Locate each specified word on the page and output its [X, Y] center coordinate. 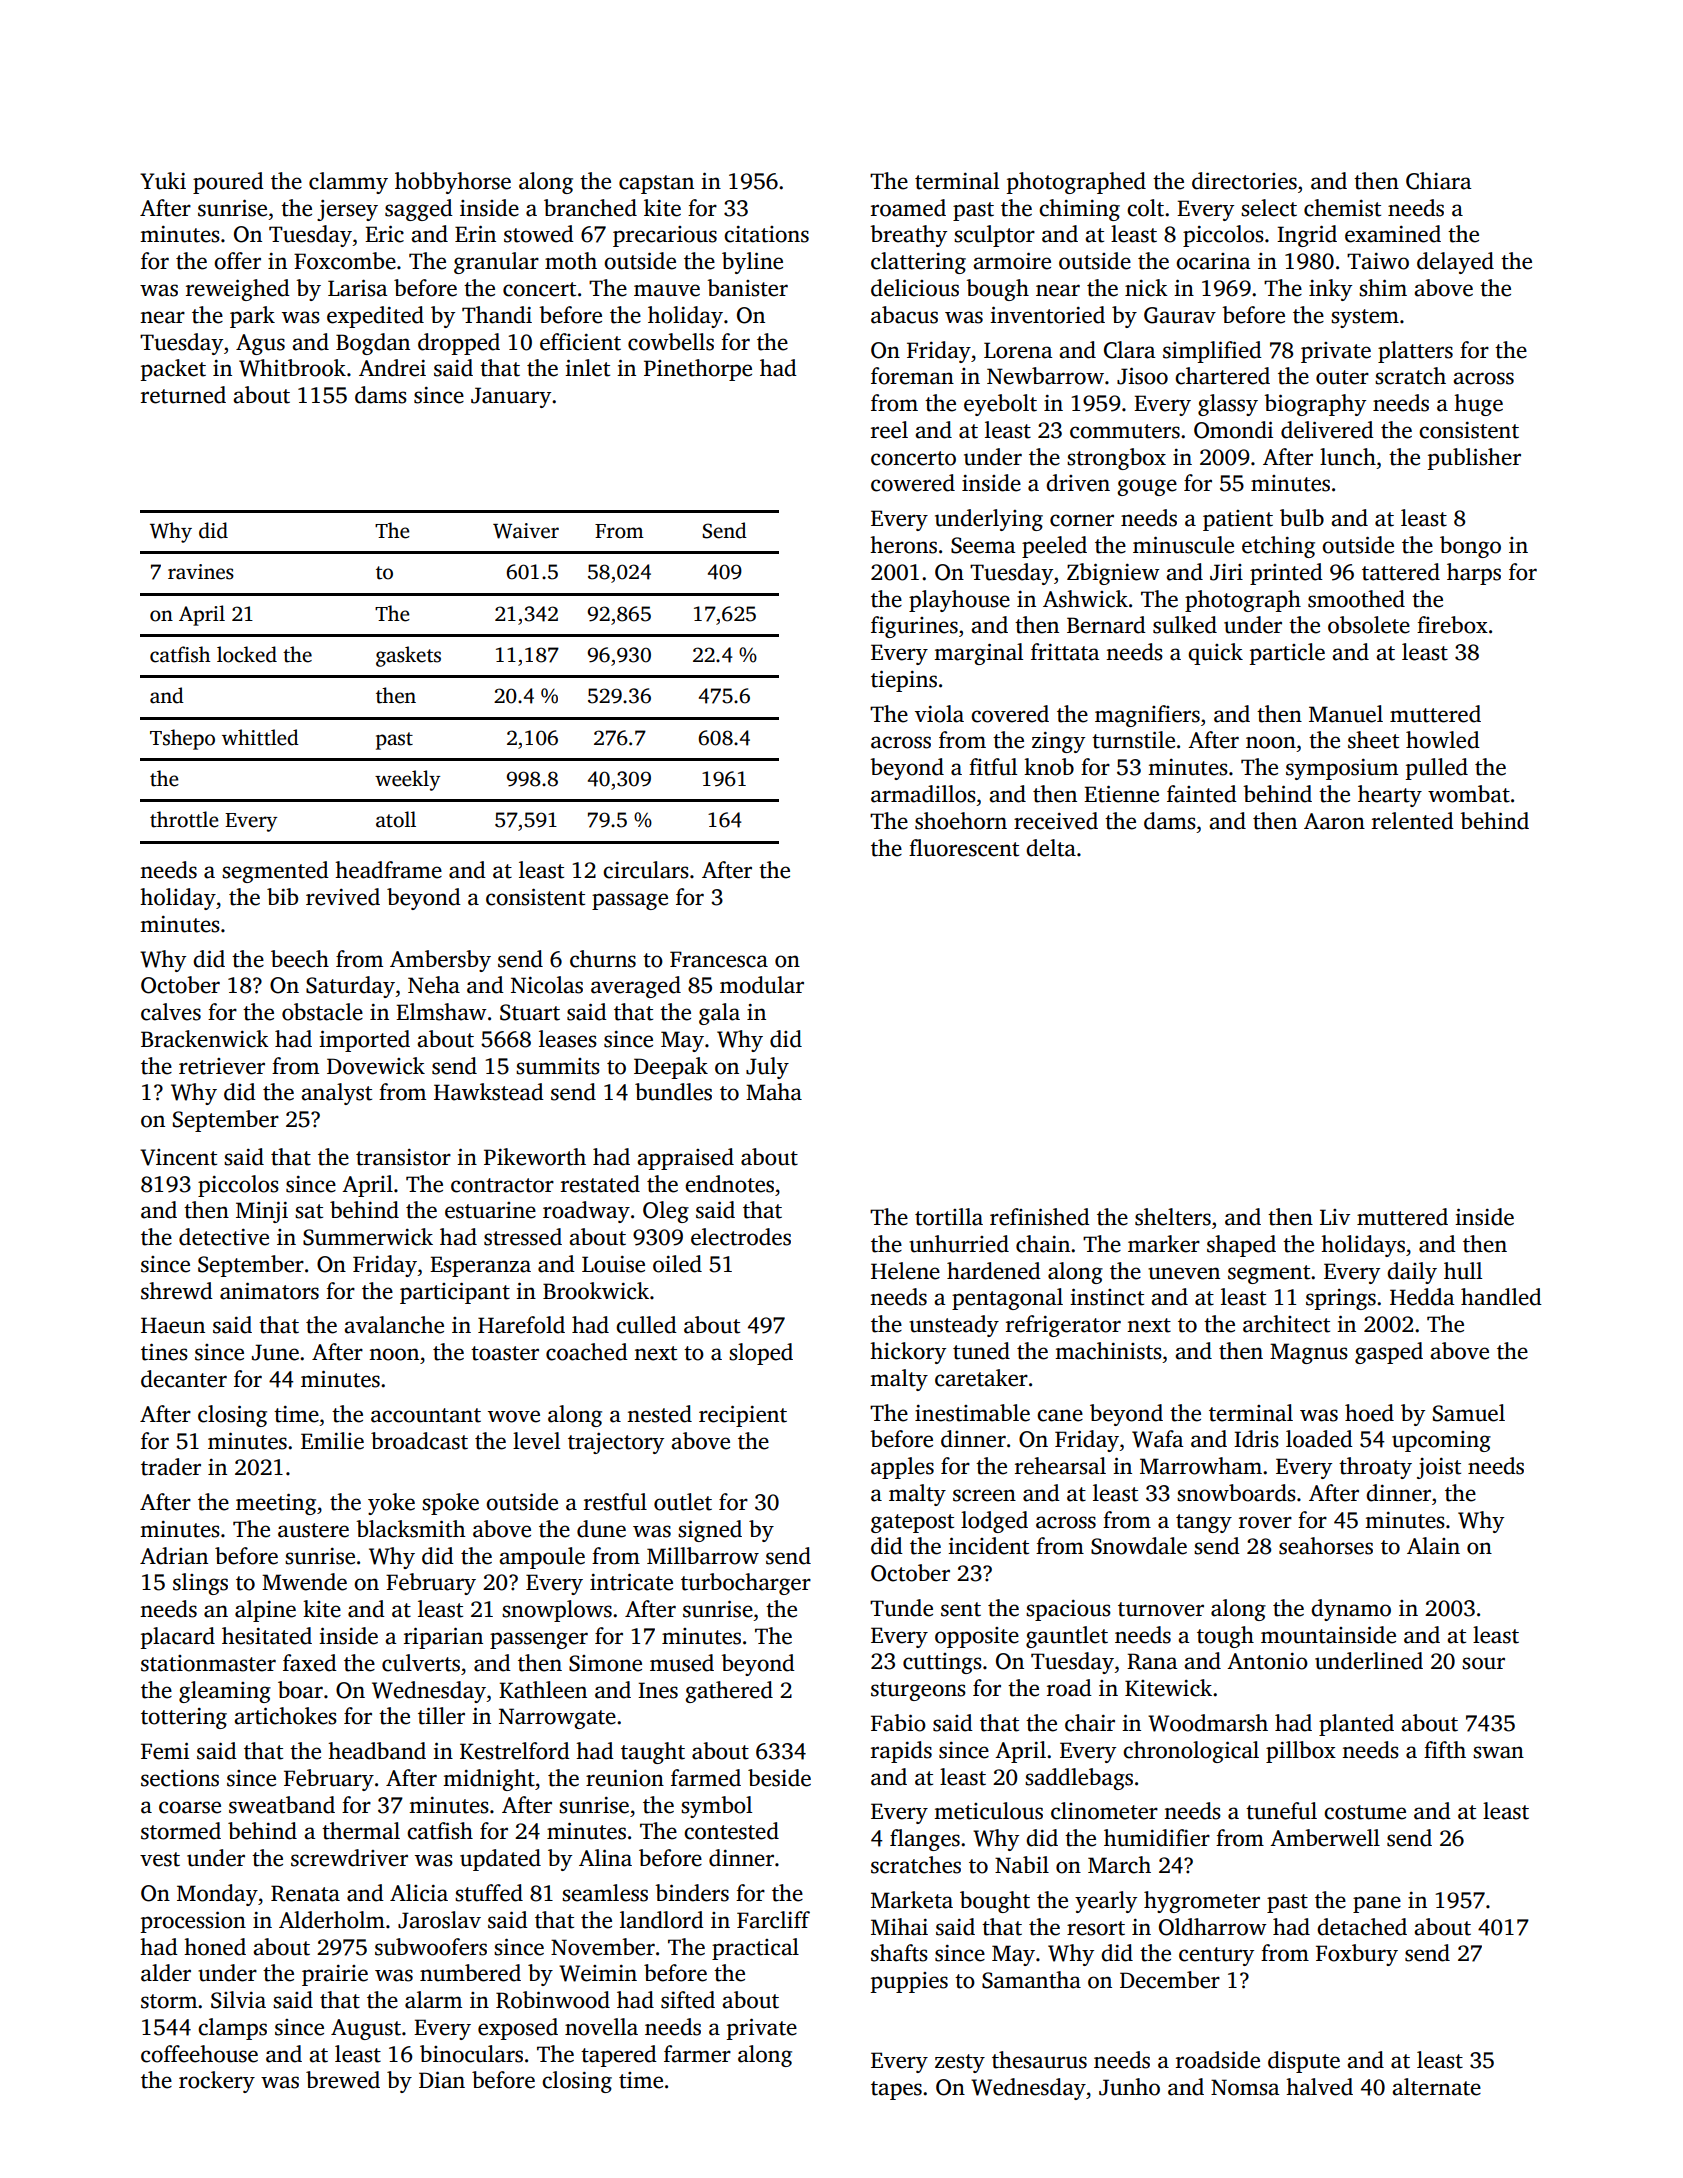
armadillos [923, 794]
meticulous [988, 1811]
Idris [1256, 1439]
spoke [450, 1504]
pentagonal [1007, 1299]
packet [173, 370]
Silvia [238, 2000]
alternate [1436, 2087]
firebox [1452, 625]
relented [1413, 821]
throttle [184, 819]
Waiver [526, 531]
